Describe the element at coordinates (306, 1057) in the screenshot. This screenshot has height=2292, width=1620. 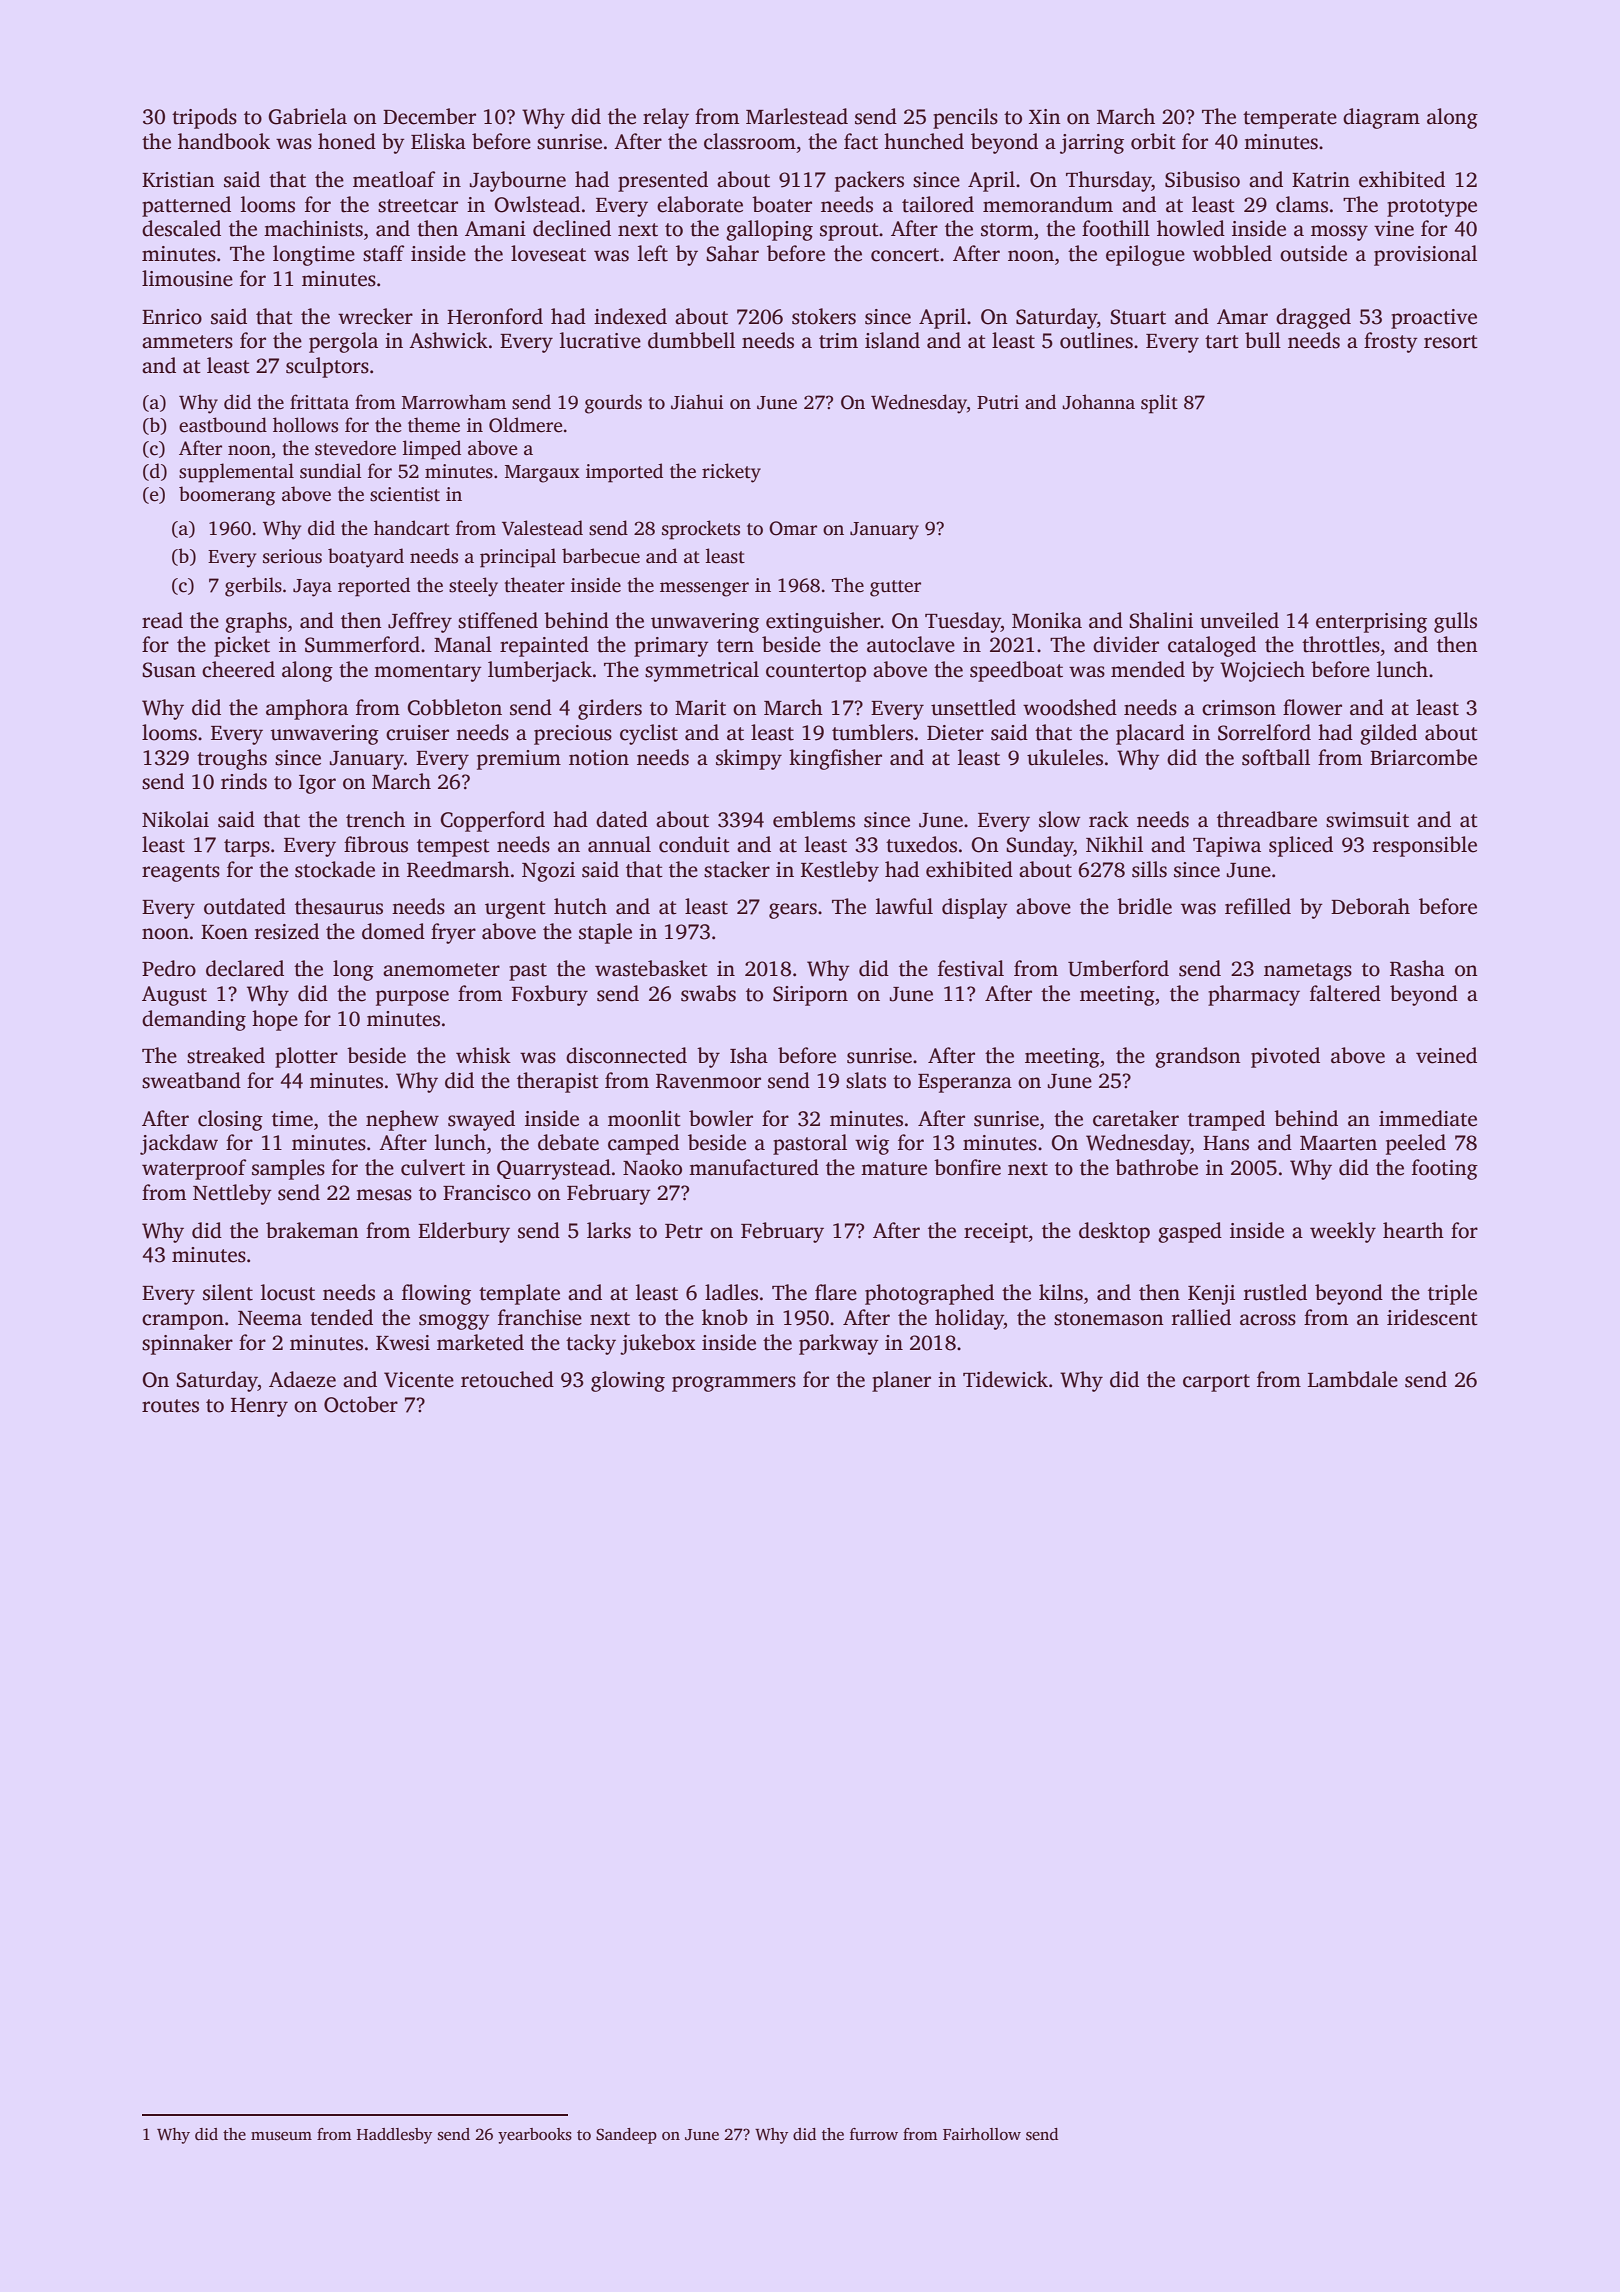
I see `plotter` at that location.
